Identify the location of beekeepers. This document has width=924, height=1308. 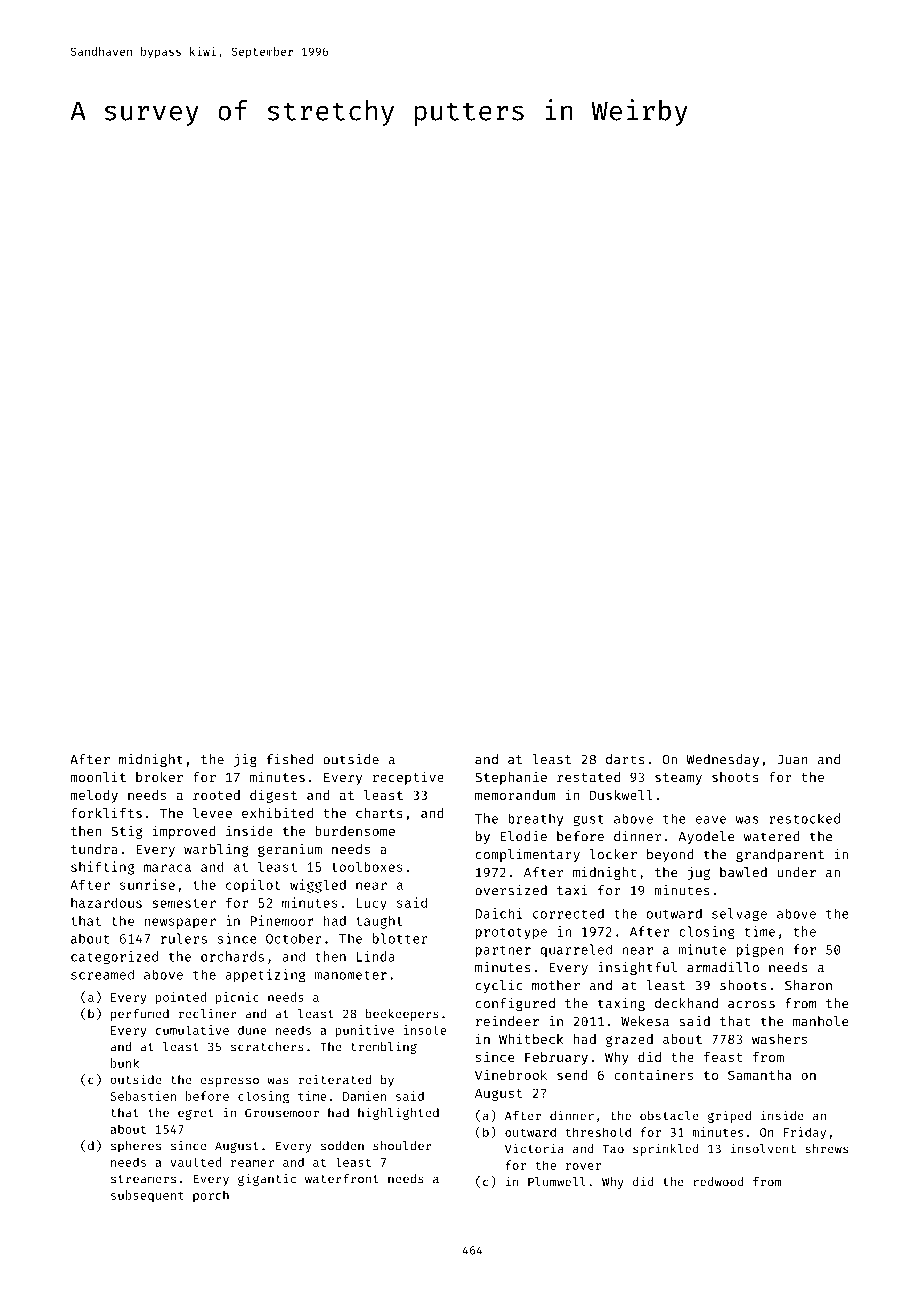
(402, 1015).
